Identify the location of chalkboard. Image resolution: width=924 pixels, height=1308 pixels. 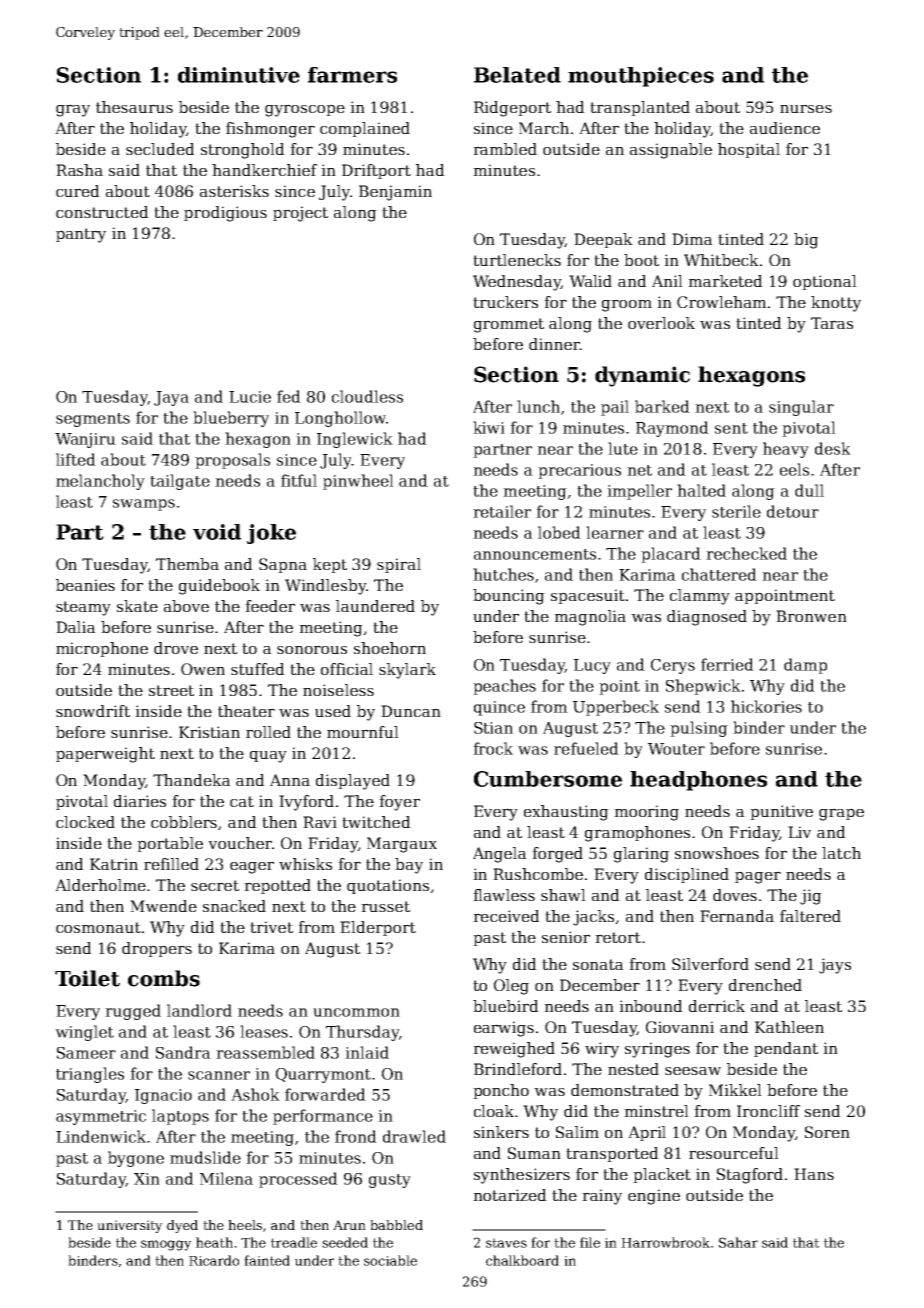
(522, 1260).
